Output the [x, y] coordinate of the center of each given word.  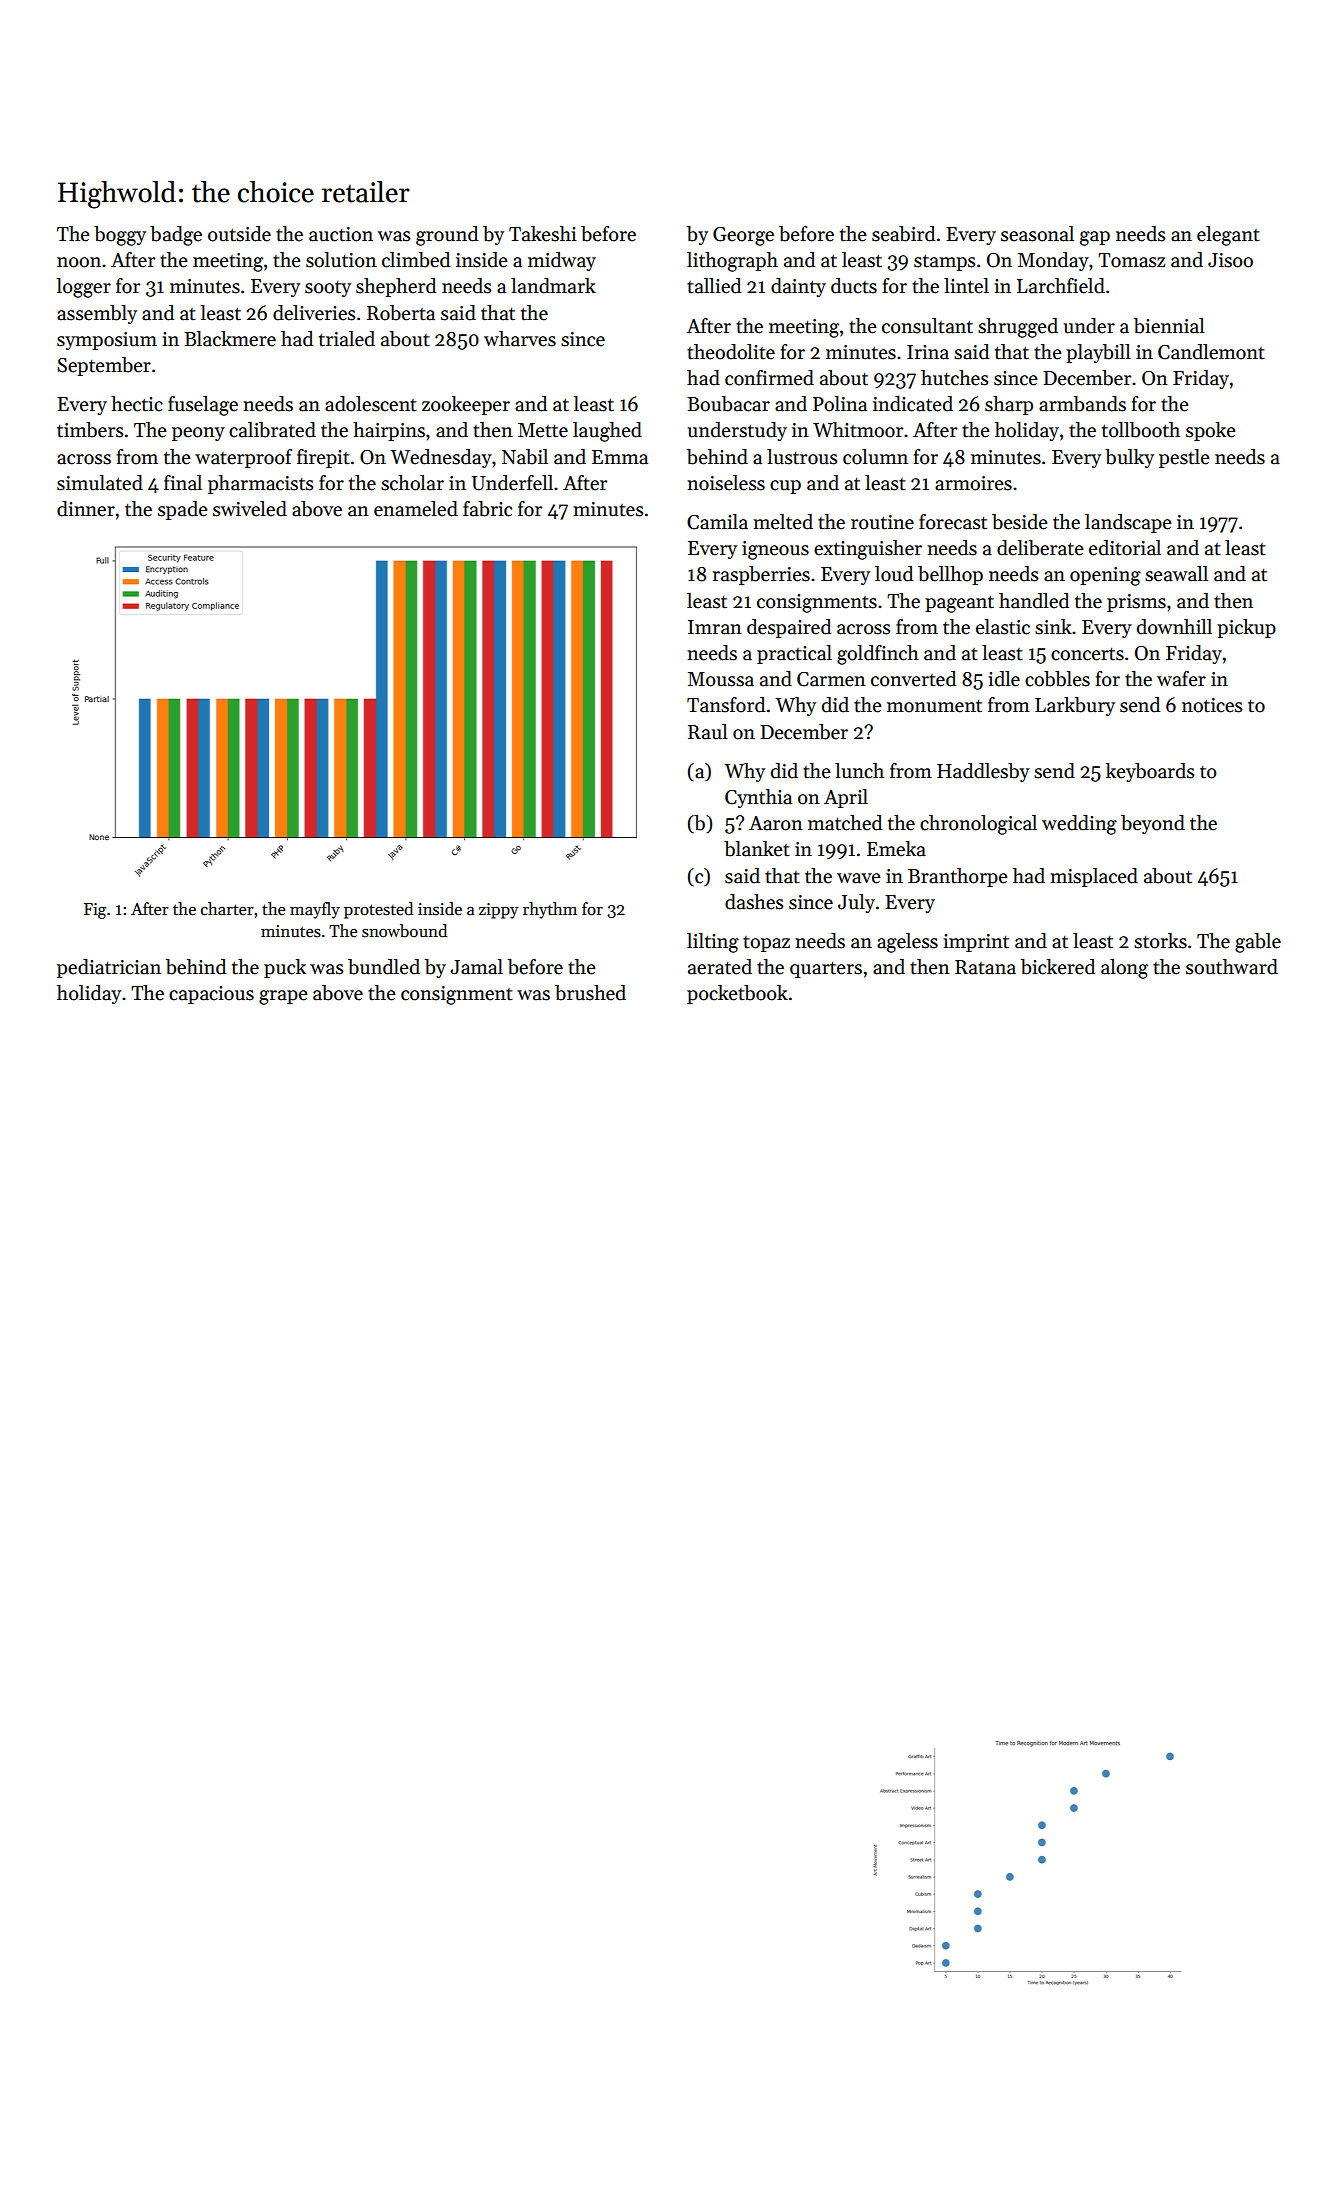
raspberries [761, 575]
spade [183, 510]
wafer [1181, 679]
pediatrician [109, 968]
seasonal [1037, 234]
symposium [107, 341]
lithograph [732, 262]
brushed [590, 993]
